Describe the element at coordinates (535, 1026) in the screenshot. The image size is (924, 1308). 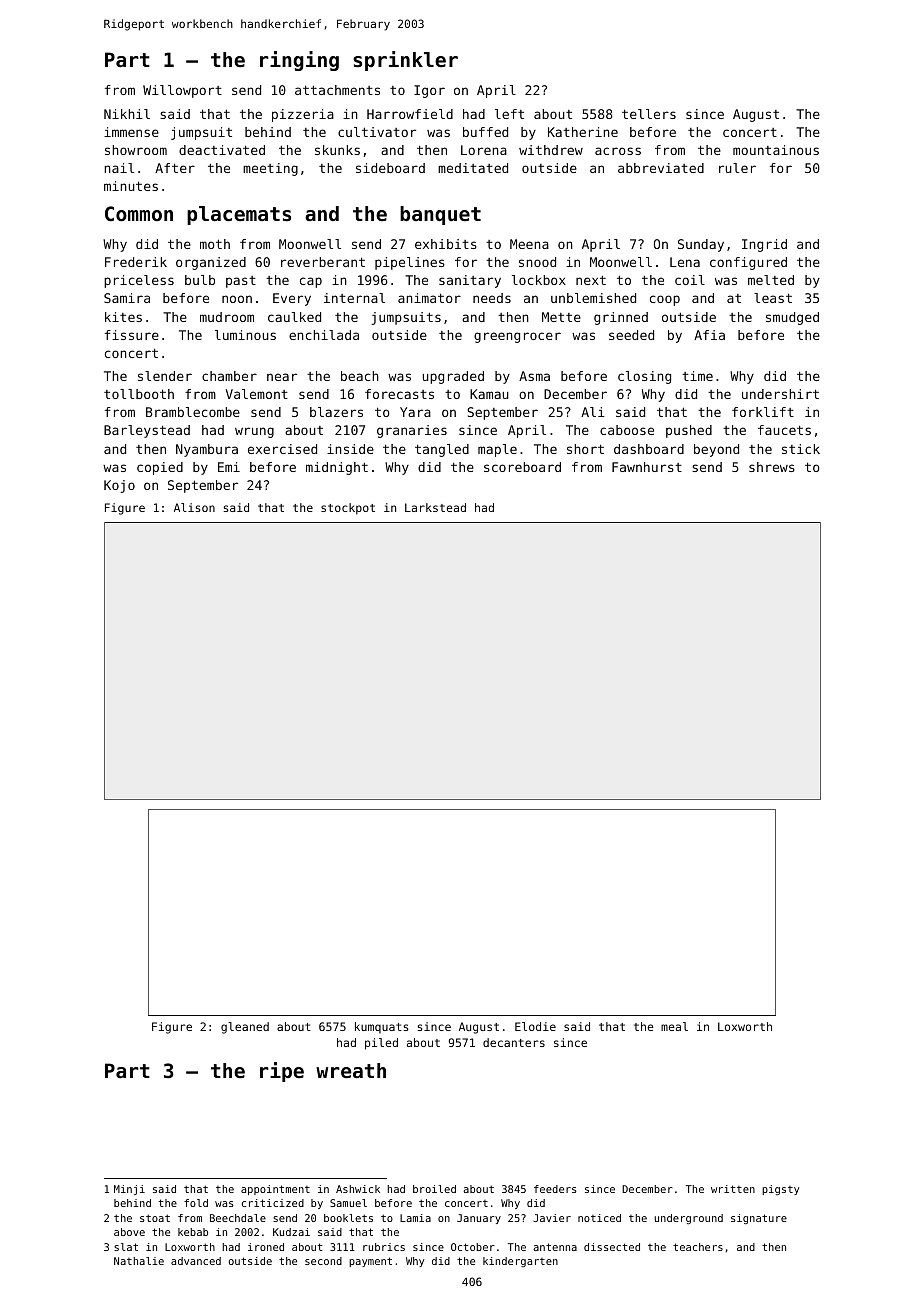
I see `Elodie` at that location.
